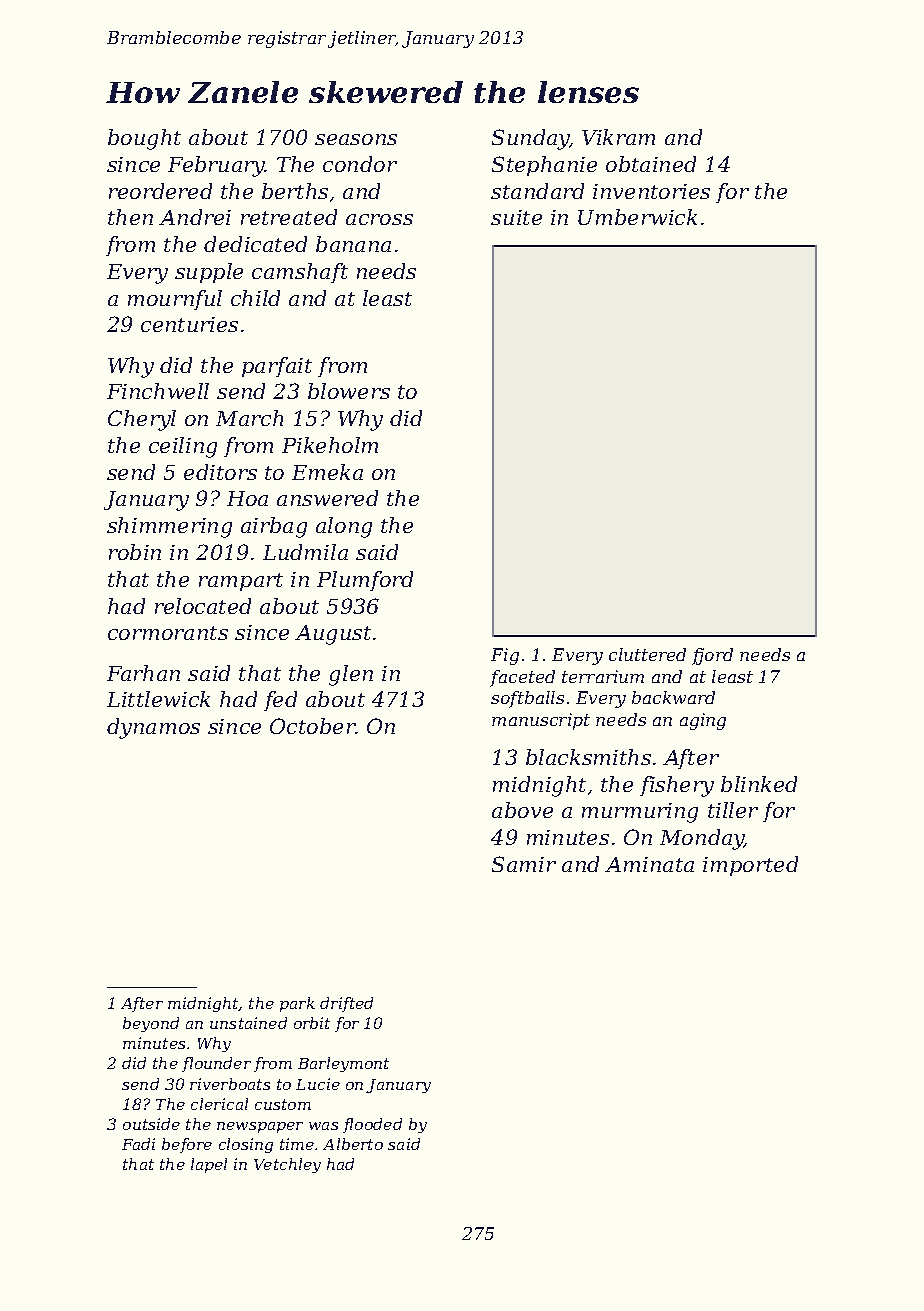 This document has height=1311, width=924. Describe the element at coordinates (349, 391) in the document. I see `blowers` at that location.
